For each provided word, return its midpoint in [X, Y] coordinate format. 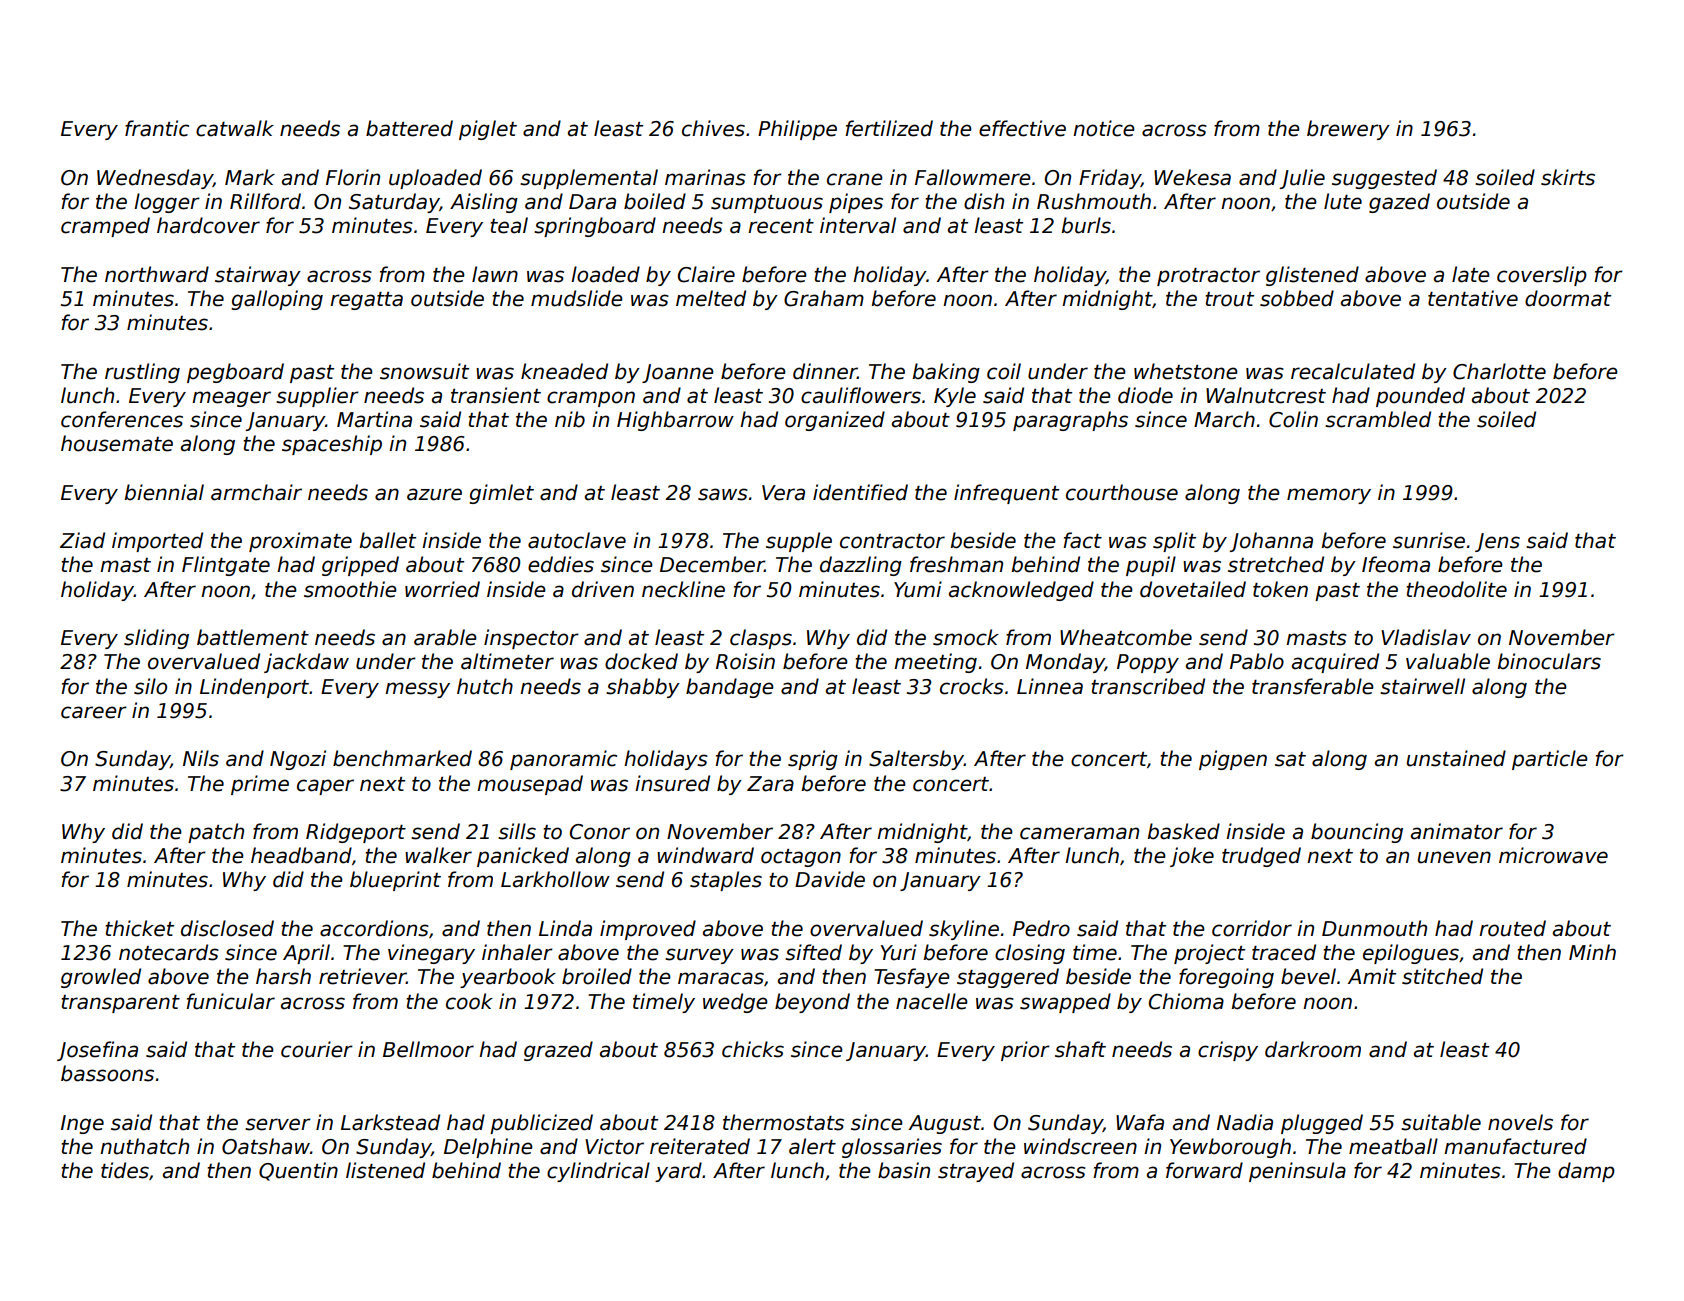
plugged [1322, 1124]
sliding [156, 639]
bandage [730, 688]
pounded [1420, 397]
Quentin [298, 1171]
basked [1183, 831]
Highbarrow [675, 421]
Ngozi [298, 760]
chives [713, 128]
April [306, 954]
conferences [122, 419]
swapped [1065, 1003]
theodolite [1456, 589]
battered [409, 128]
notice [1104, 128]
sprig [813, 760]
